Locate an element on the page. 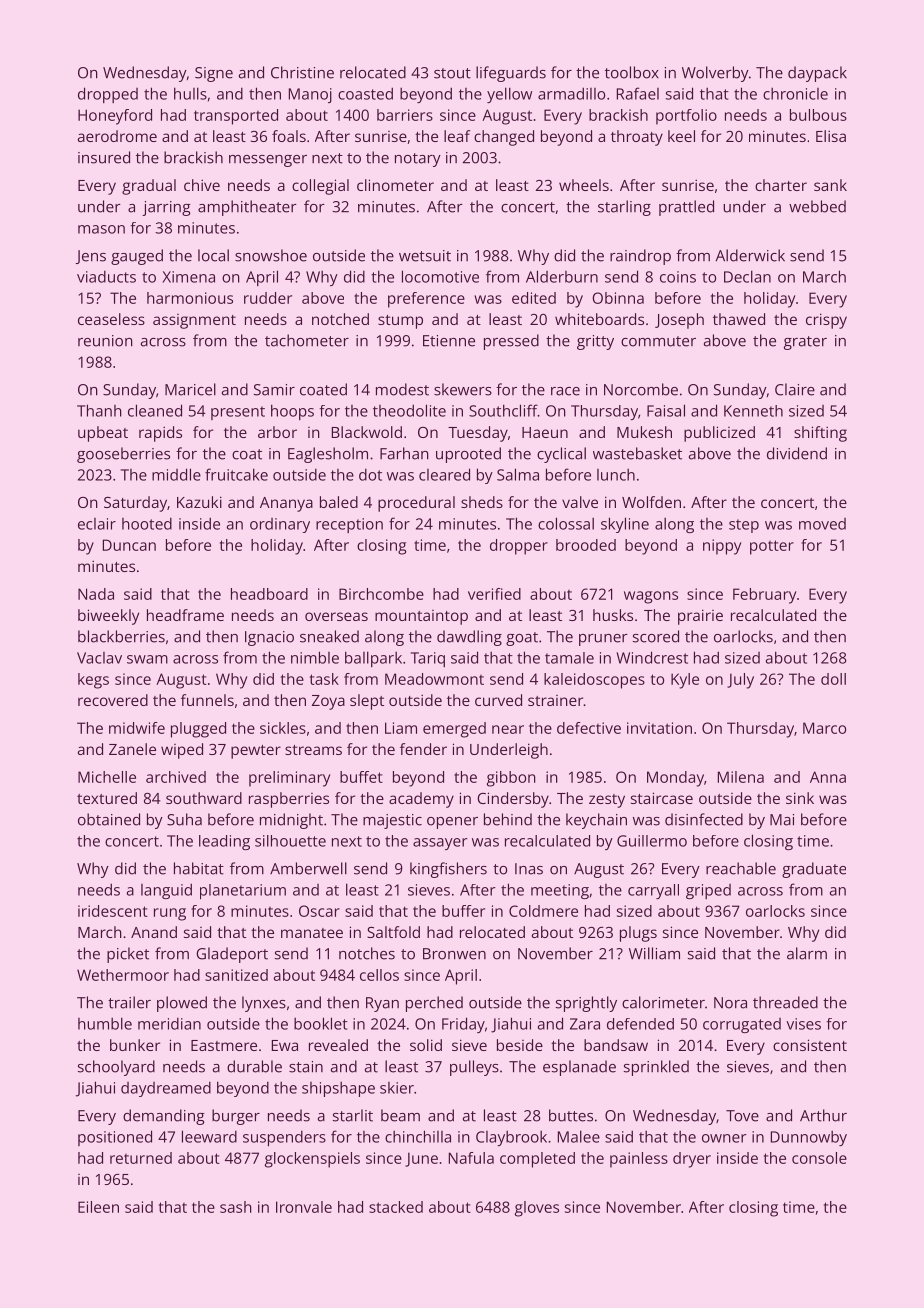 The image size is (924, 1308). hulls is located at coordinates (190, 93).
